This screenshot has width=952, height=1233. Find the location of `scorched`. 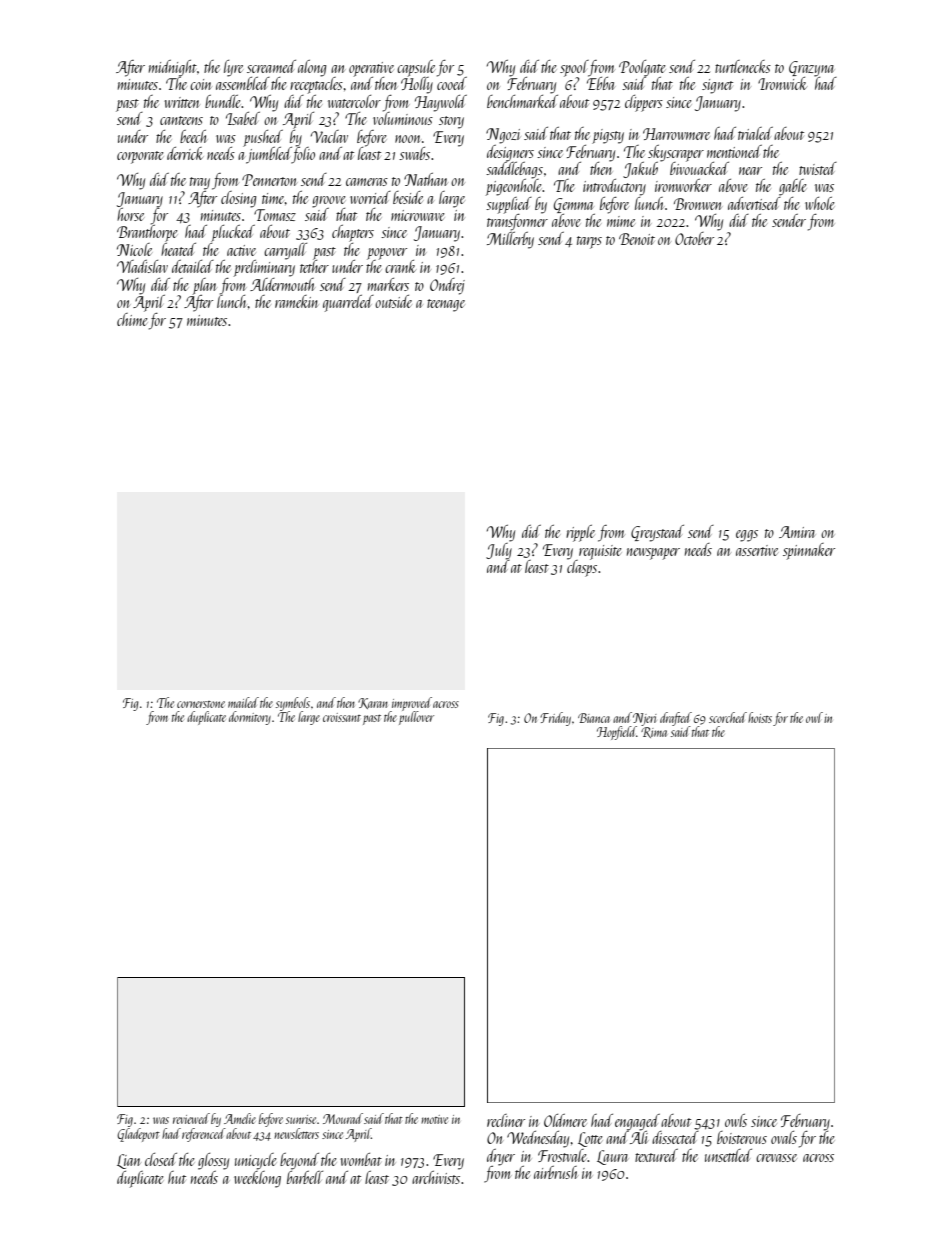

scorched is located at coordinates (728, 717).
